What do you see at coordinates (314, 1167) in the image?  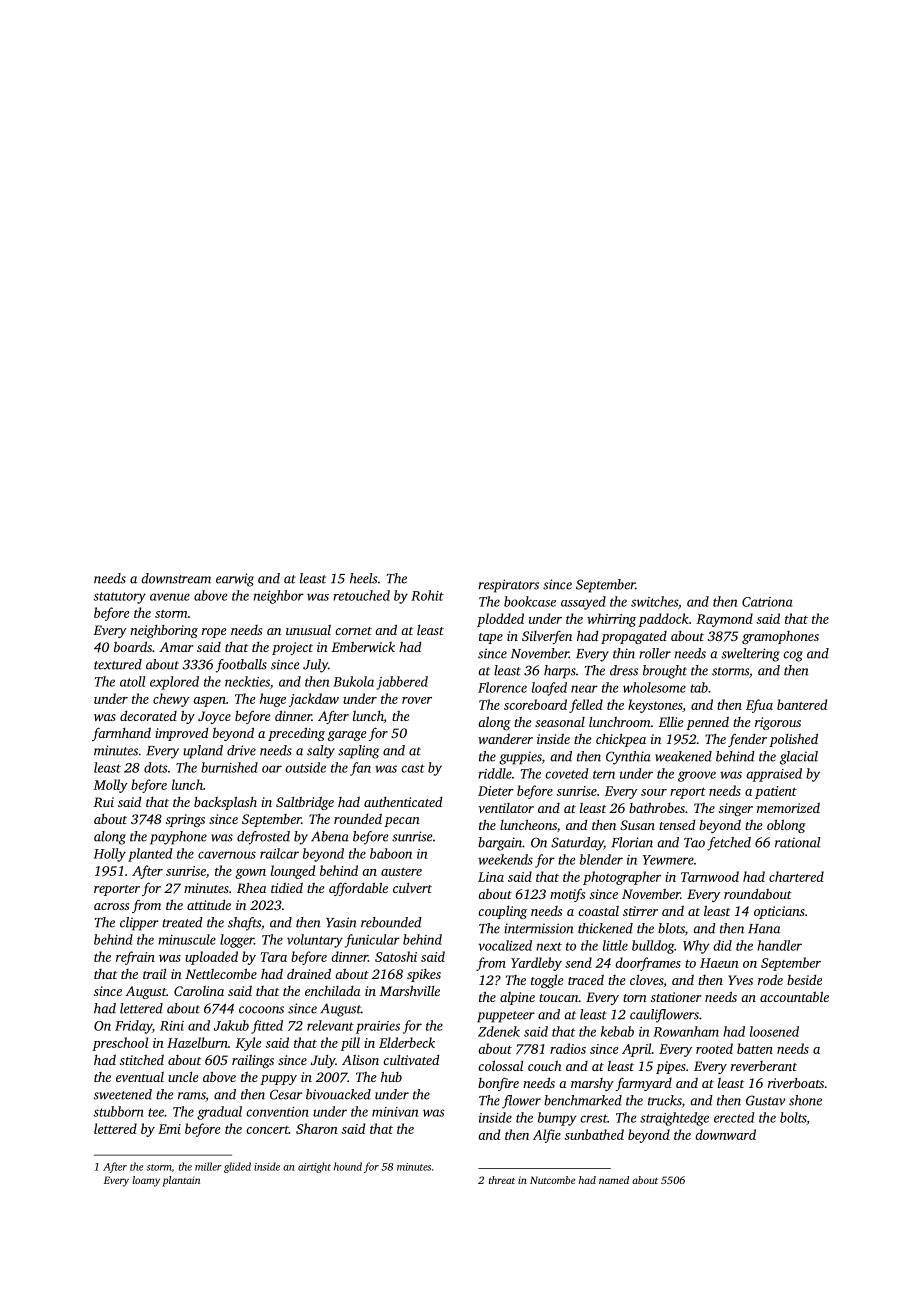 I see `airtight` at bounding box center [314, 1167].
